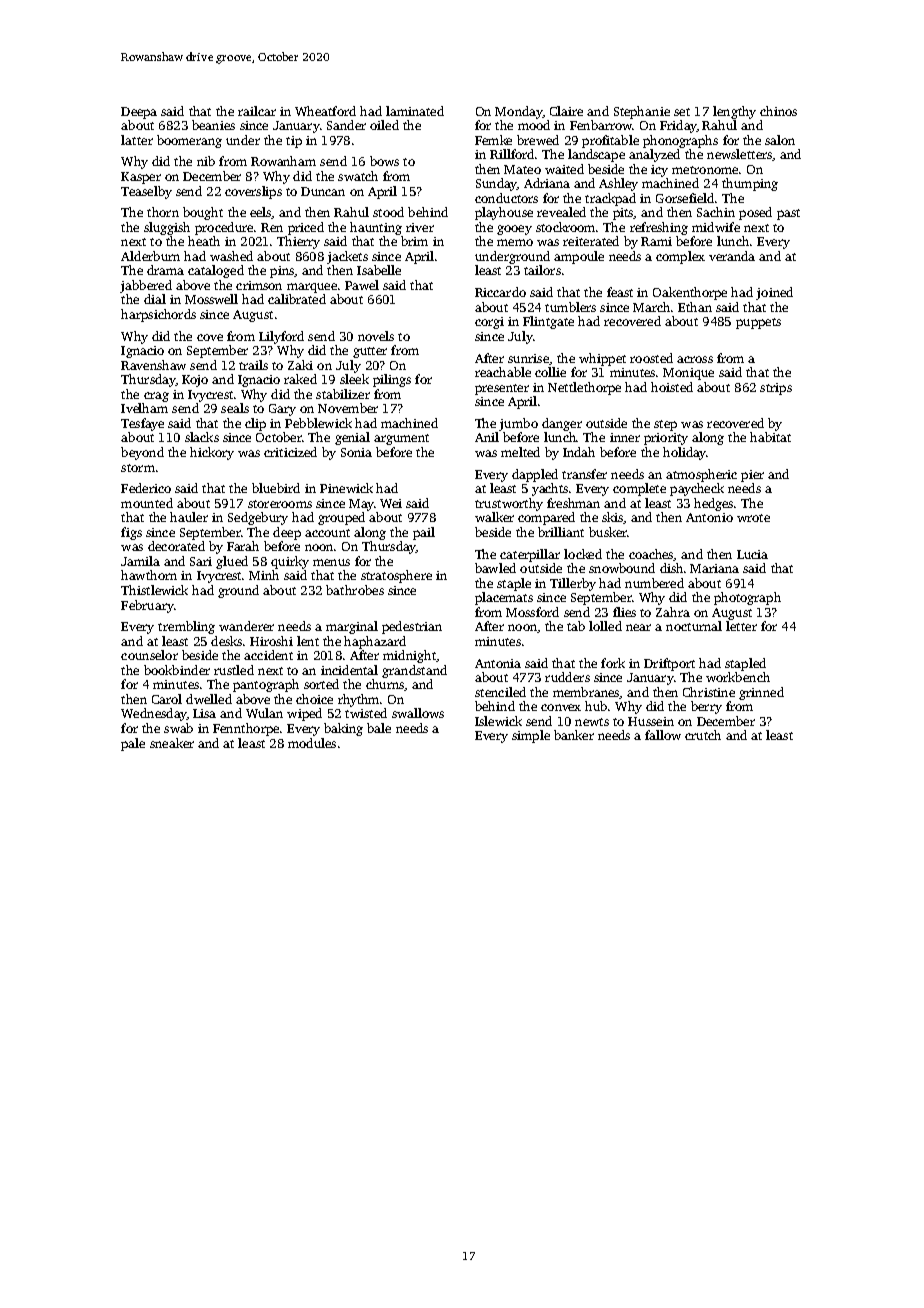 Image resolution: width=924 pixels, height=1308 pixels. What do you see at coordinates (384, 161) in the image?
I see `bows` at bounding box center [384, 161].
